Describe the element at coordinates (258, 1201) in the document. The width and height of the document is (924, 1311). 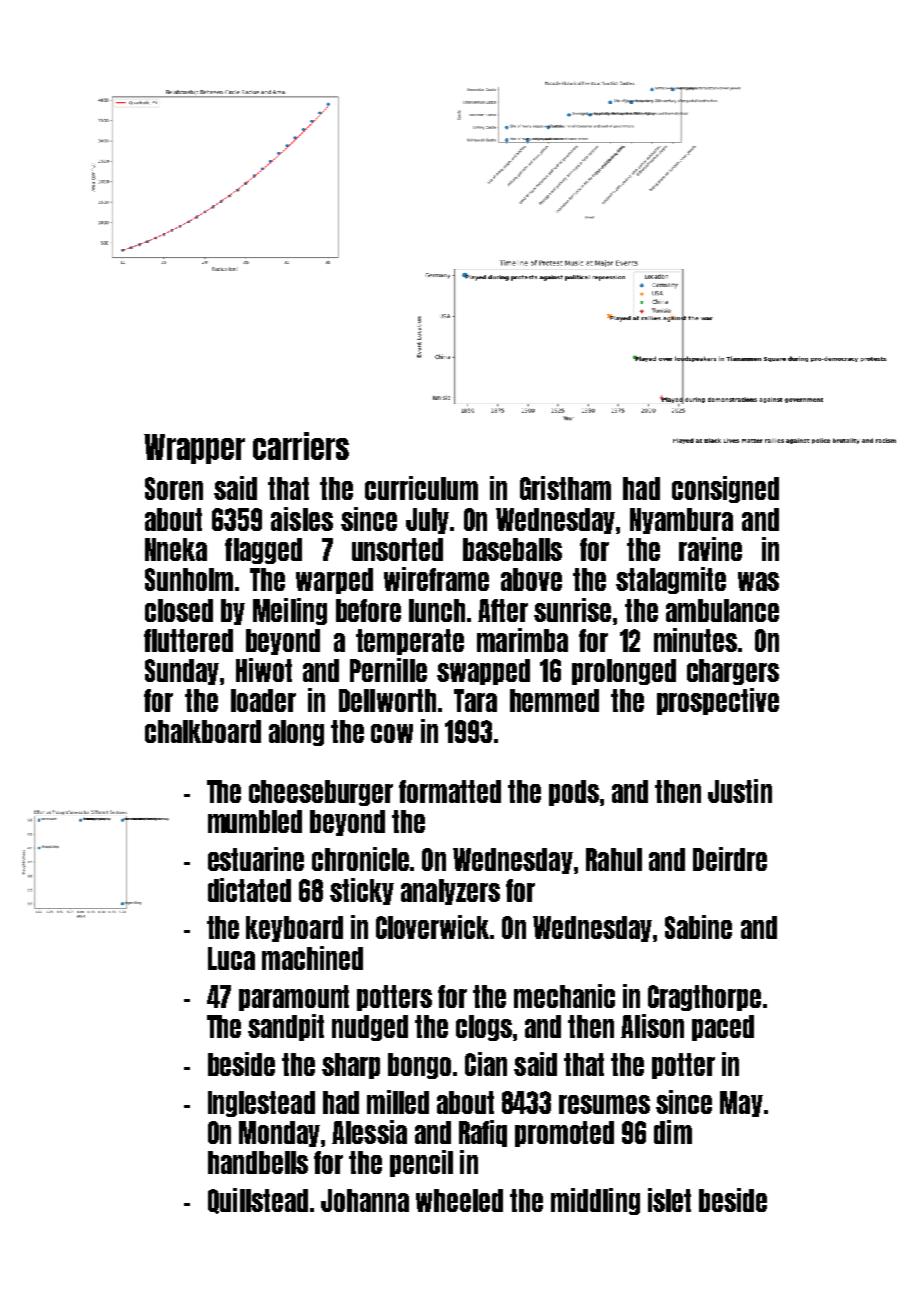
I see `Quillstead` at that location.
